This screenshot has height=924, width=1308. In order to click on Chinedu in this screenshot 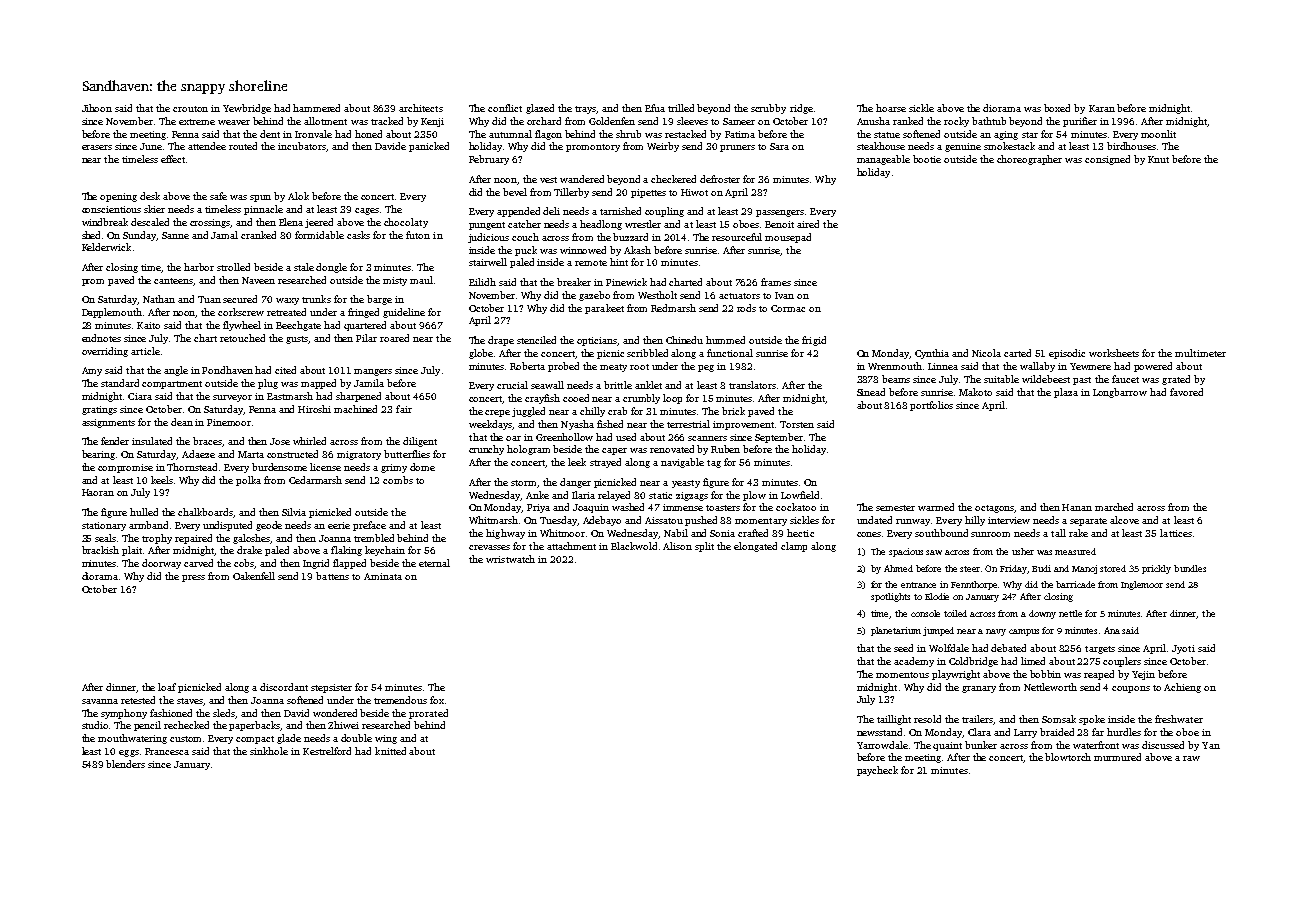, I will do `click(684, 340)`.
